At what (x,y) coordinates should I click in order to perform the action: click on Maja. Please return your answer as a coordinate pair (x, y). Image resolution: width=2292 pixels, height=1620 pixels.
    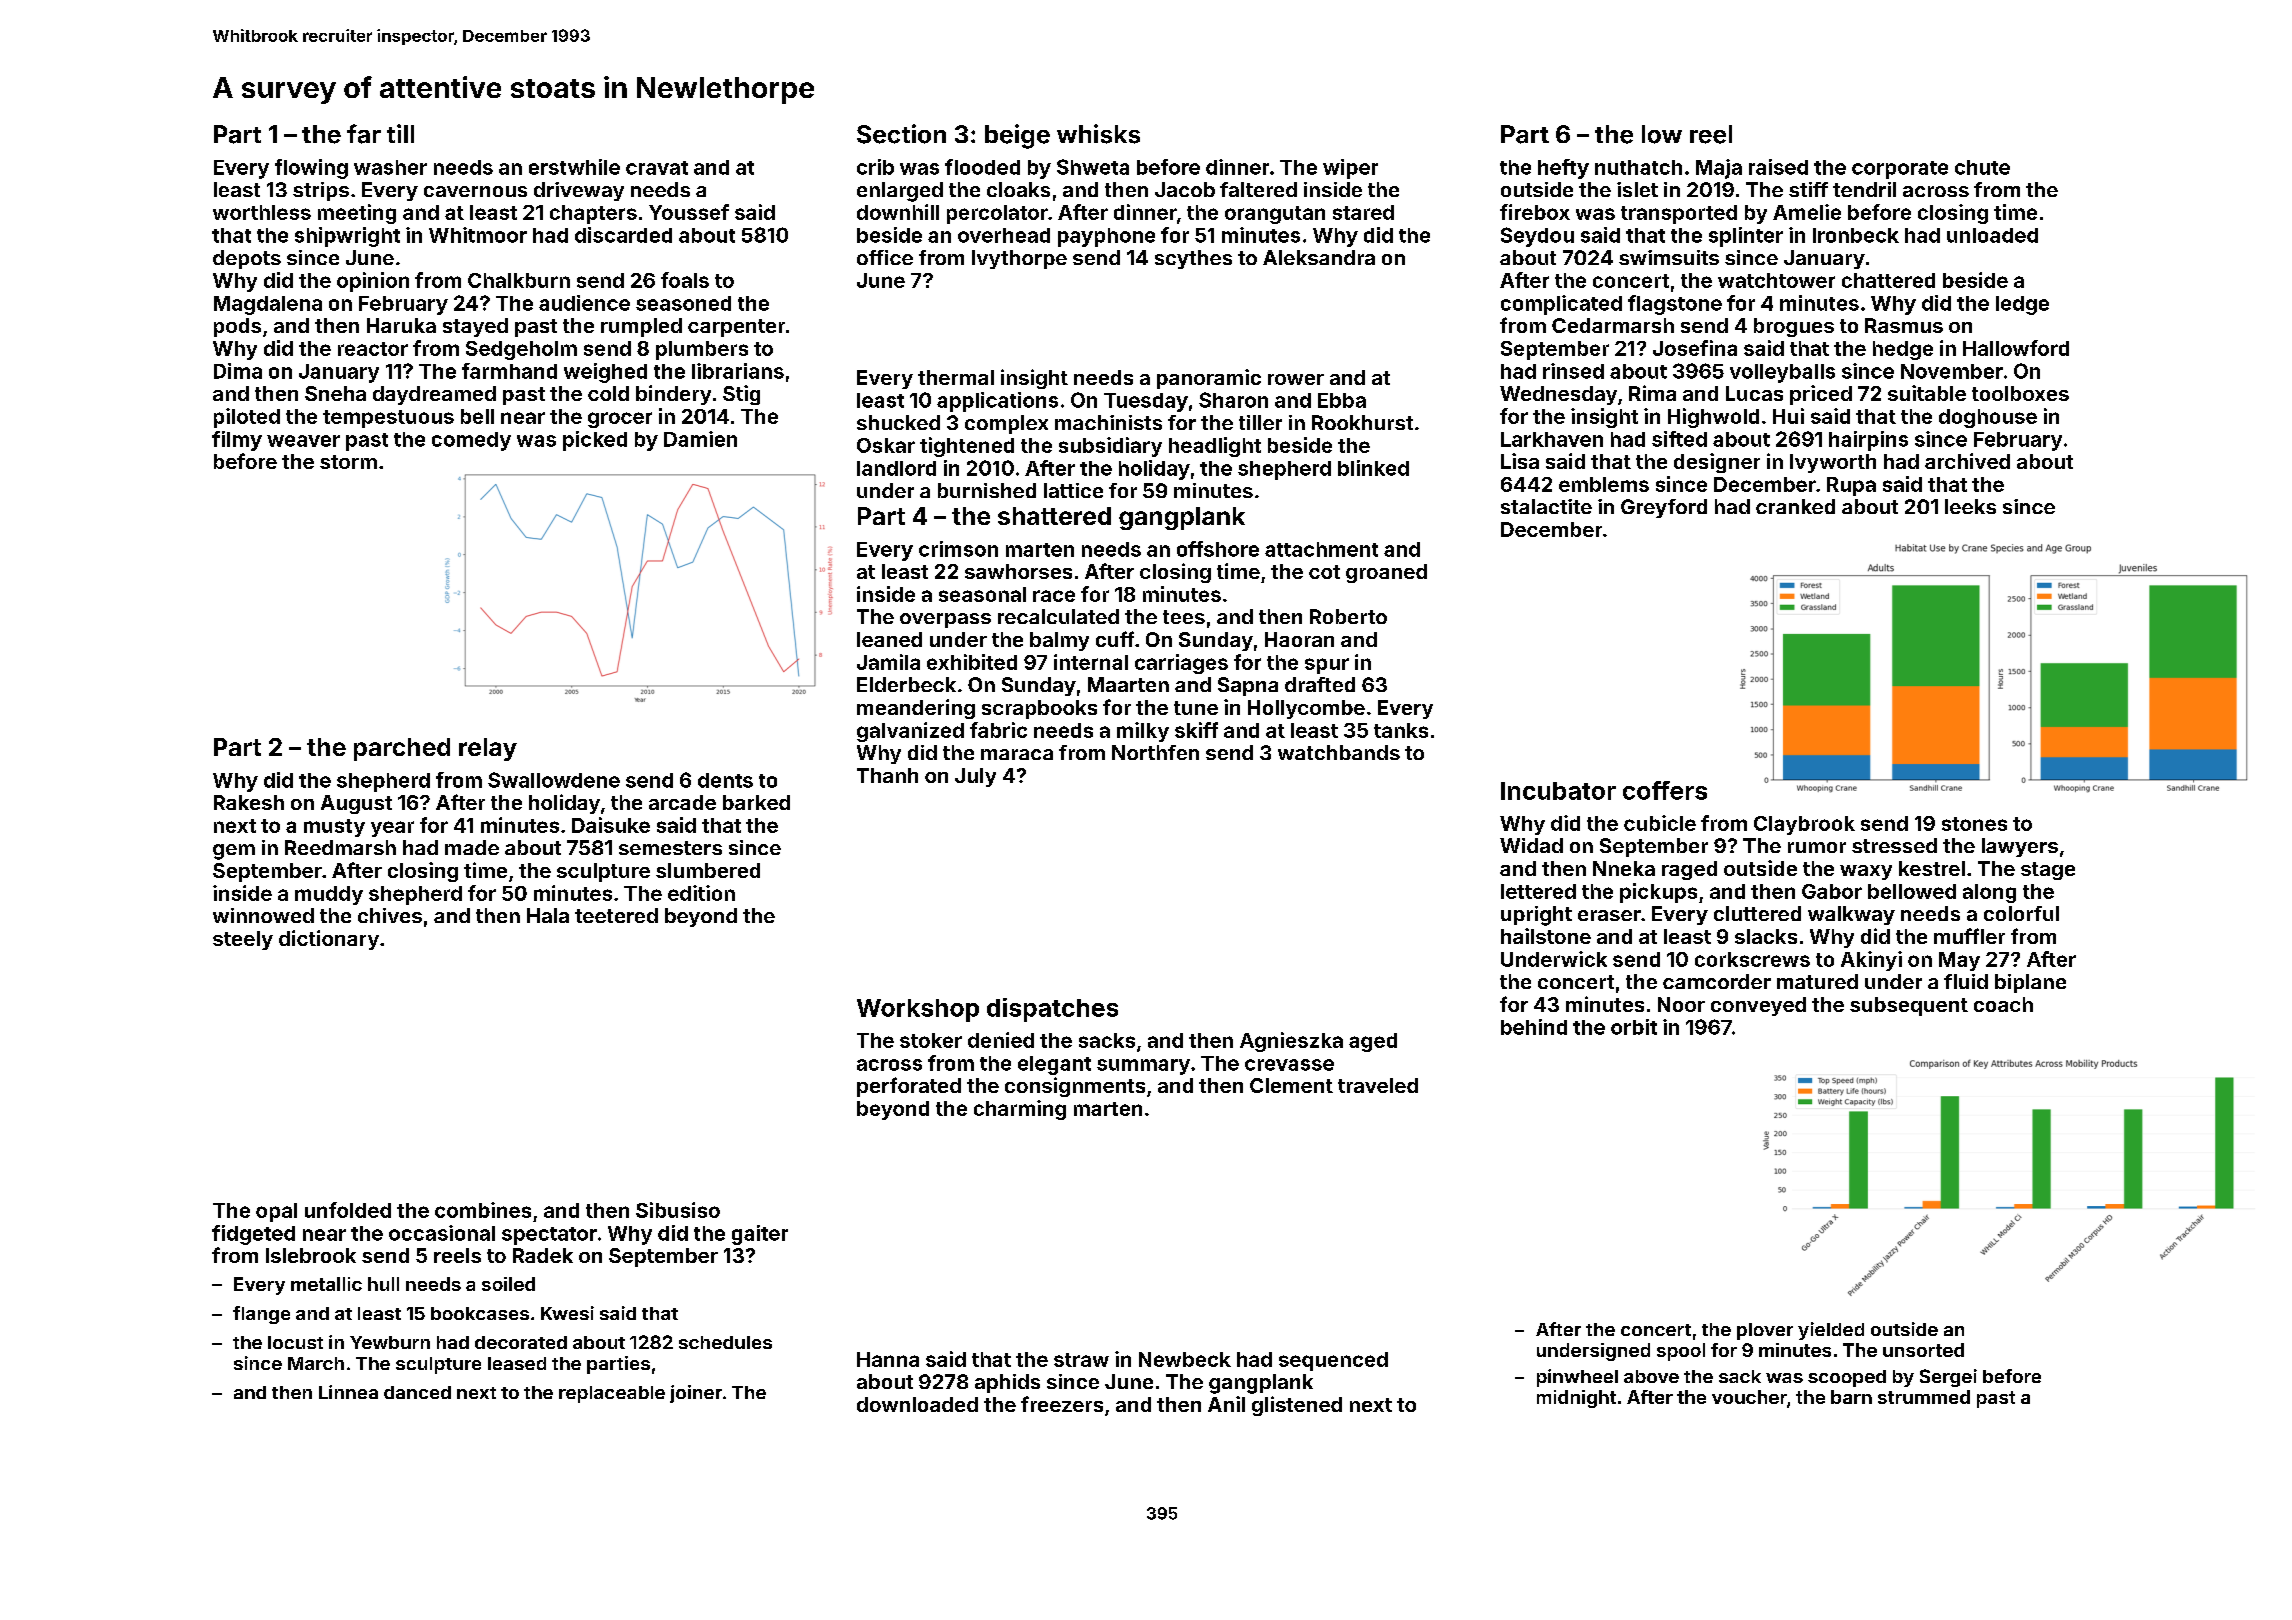
    Looking at the image, I should click on (1719, 169).
